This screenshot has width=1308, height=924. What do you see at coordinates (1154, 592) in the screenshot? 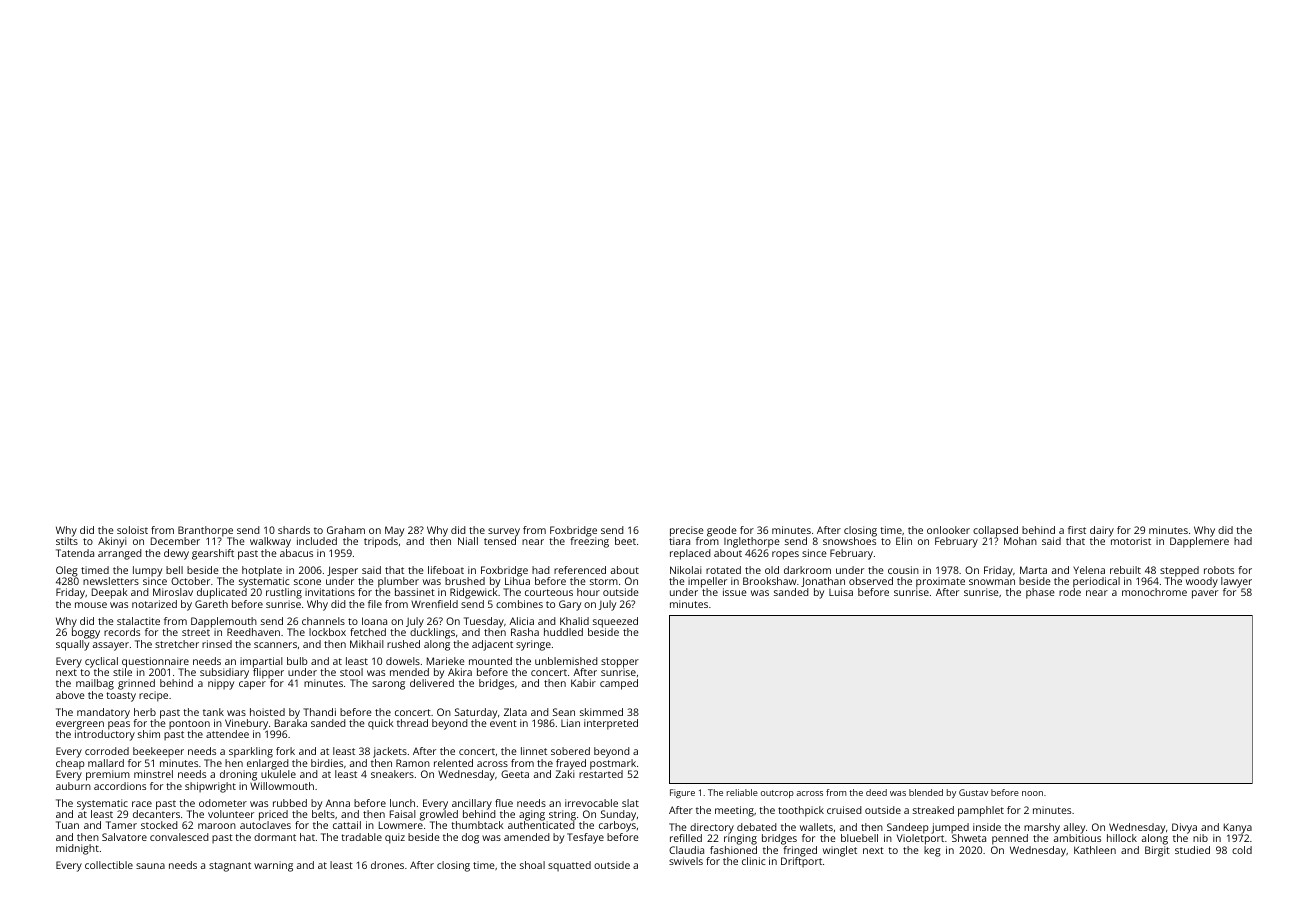
I see `monochrome` at bounding box center [1154, 592].
